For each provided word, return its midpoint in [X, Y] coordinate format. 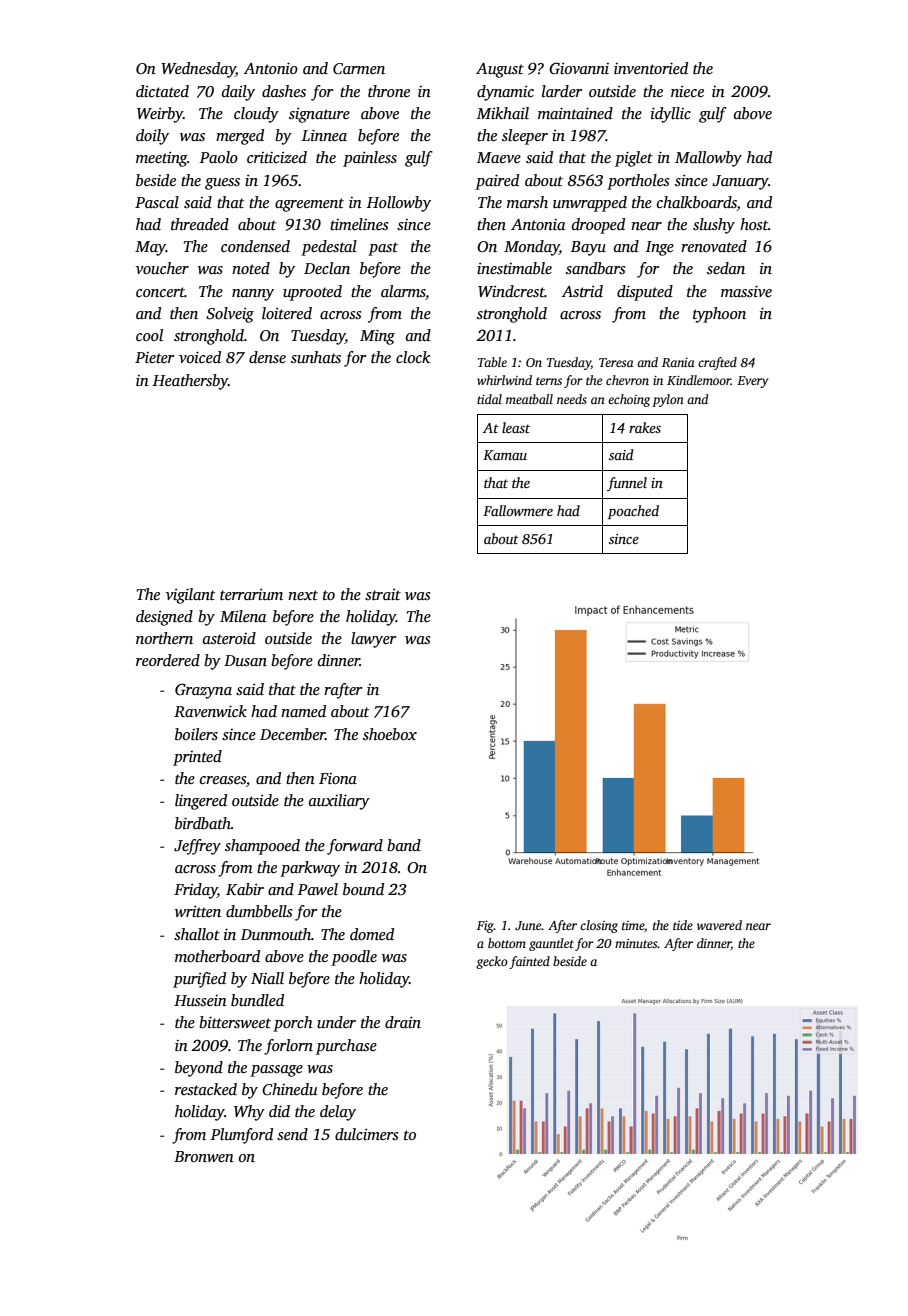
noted [251, 268]
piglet [634, 159]
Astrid [582, 291]
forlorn [288, 1047]
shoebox [390, 734]
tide [683, 925]
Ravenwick [210, 711]
